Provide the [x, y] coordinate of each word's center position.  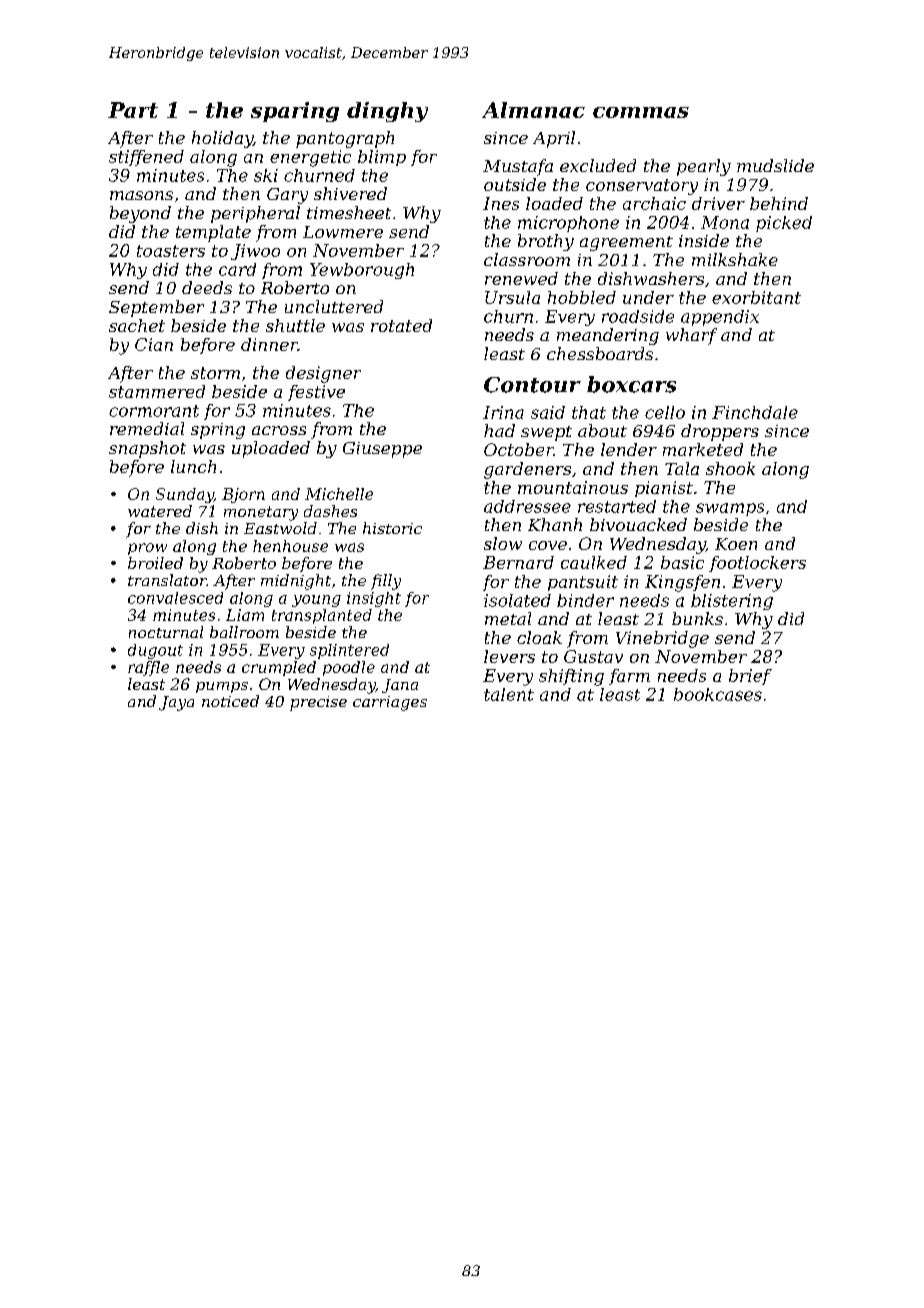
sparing [295, 112]
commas [641, 112]
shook [730, 468]
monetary [261, 513]
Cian [154, 344]
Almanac [533, 110]
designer [323, 374]
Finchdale [755, 412]
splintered [349, 651]
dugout [155, 651]
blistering [732, 602]
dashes [330, 511]
